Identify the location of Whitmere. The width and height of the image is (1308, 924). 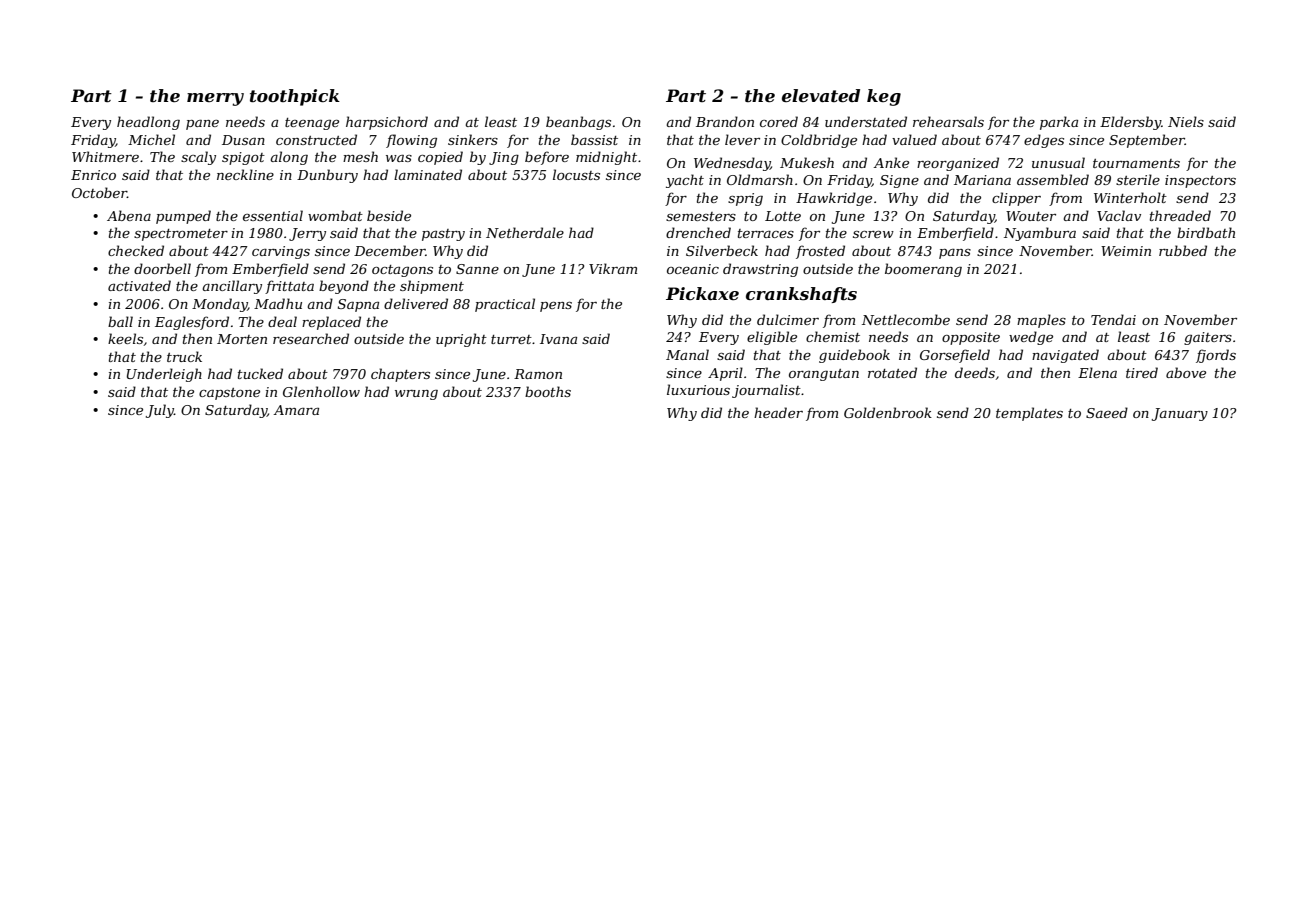
(105, 156).
